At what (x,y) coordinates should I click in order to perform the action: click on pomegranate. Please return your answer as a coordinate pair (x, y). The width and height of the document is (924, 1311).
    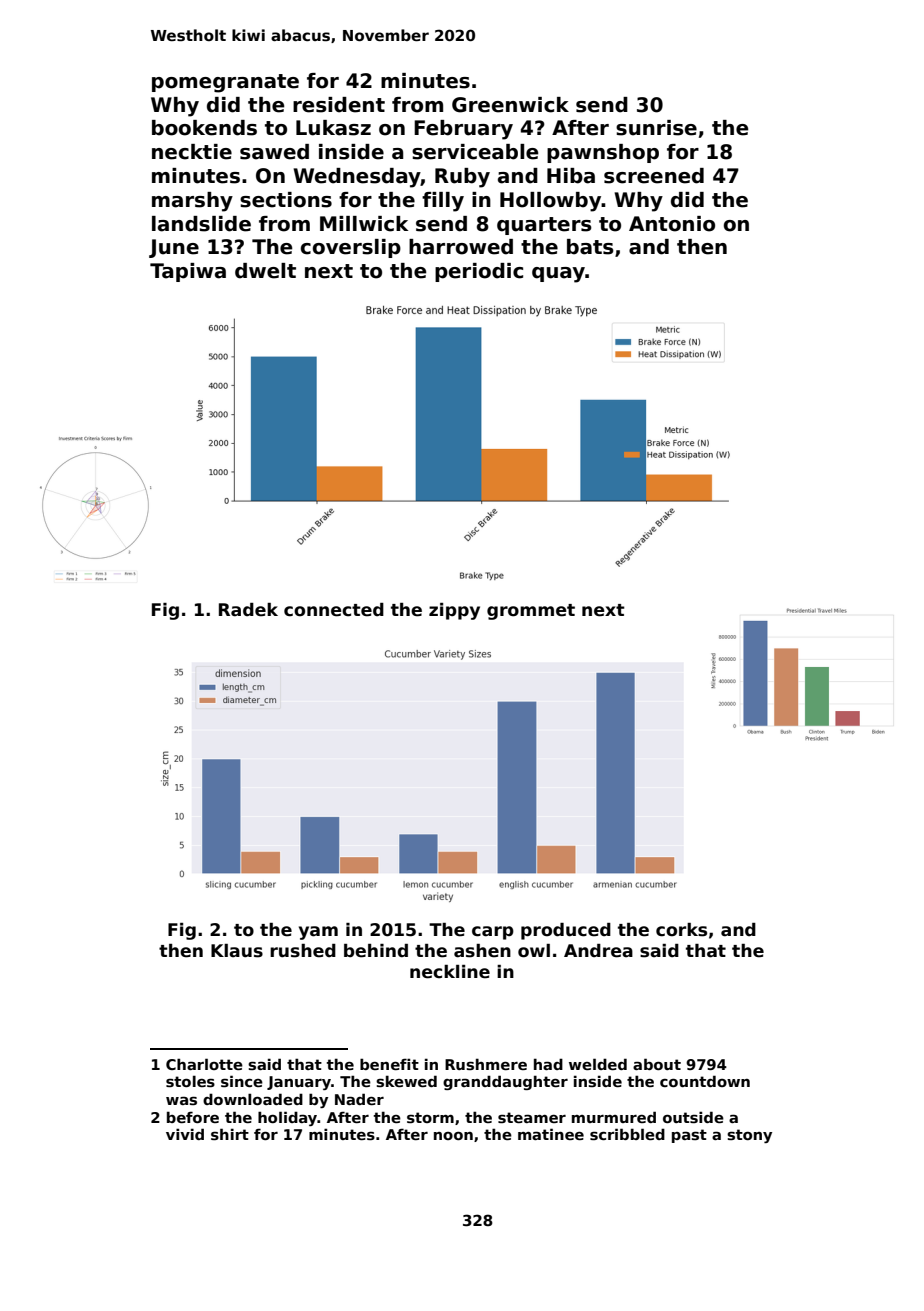
    Looking at the image, I should click on (225, 83).
